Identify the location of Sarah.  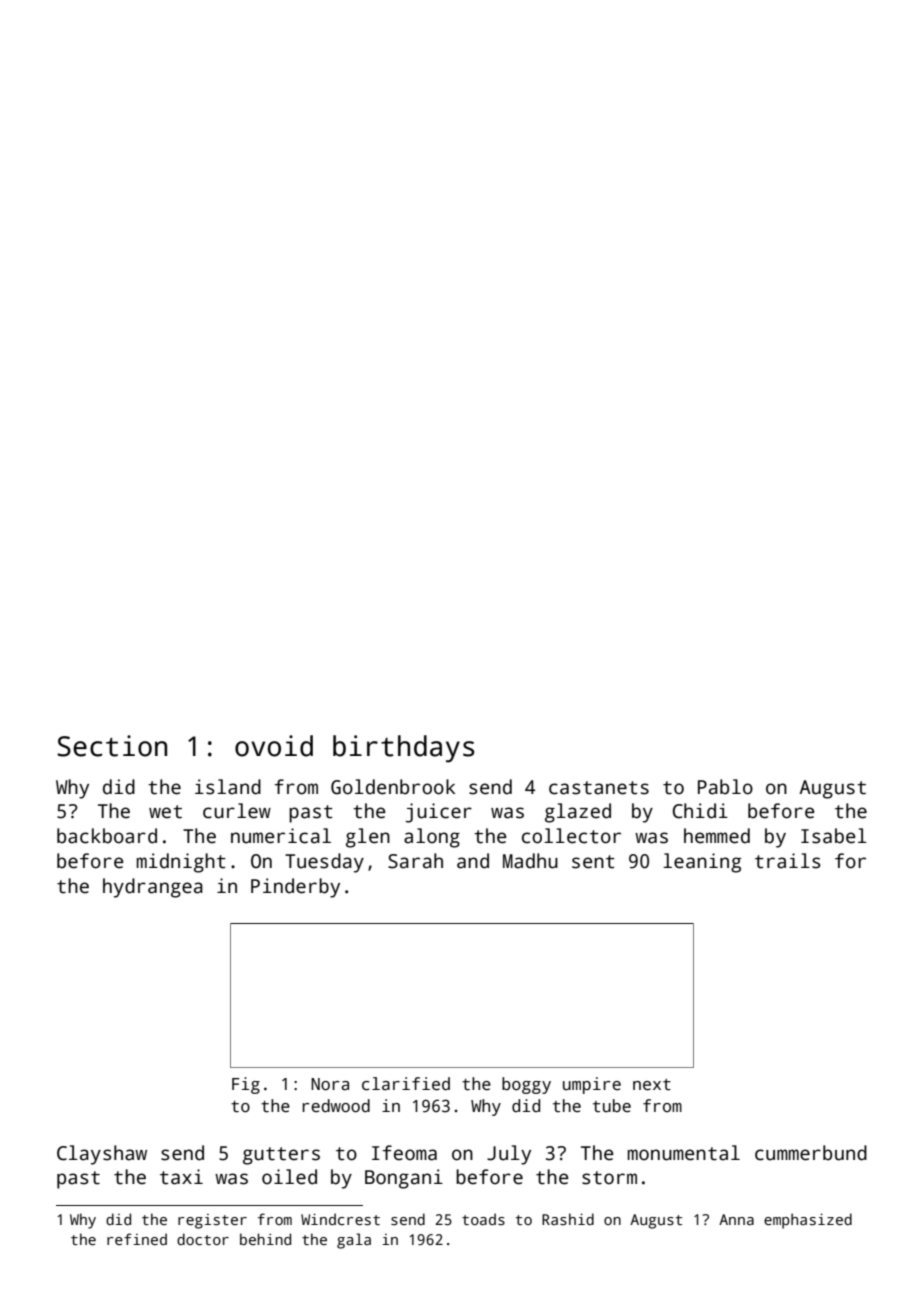
(415, 861).
